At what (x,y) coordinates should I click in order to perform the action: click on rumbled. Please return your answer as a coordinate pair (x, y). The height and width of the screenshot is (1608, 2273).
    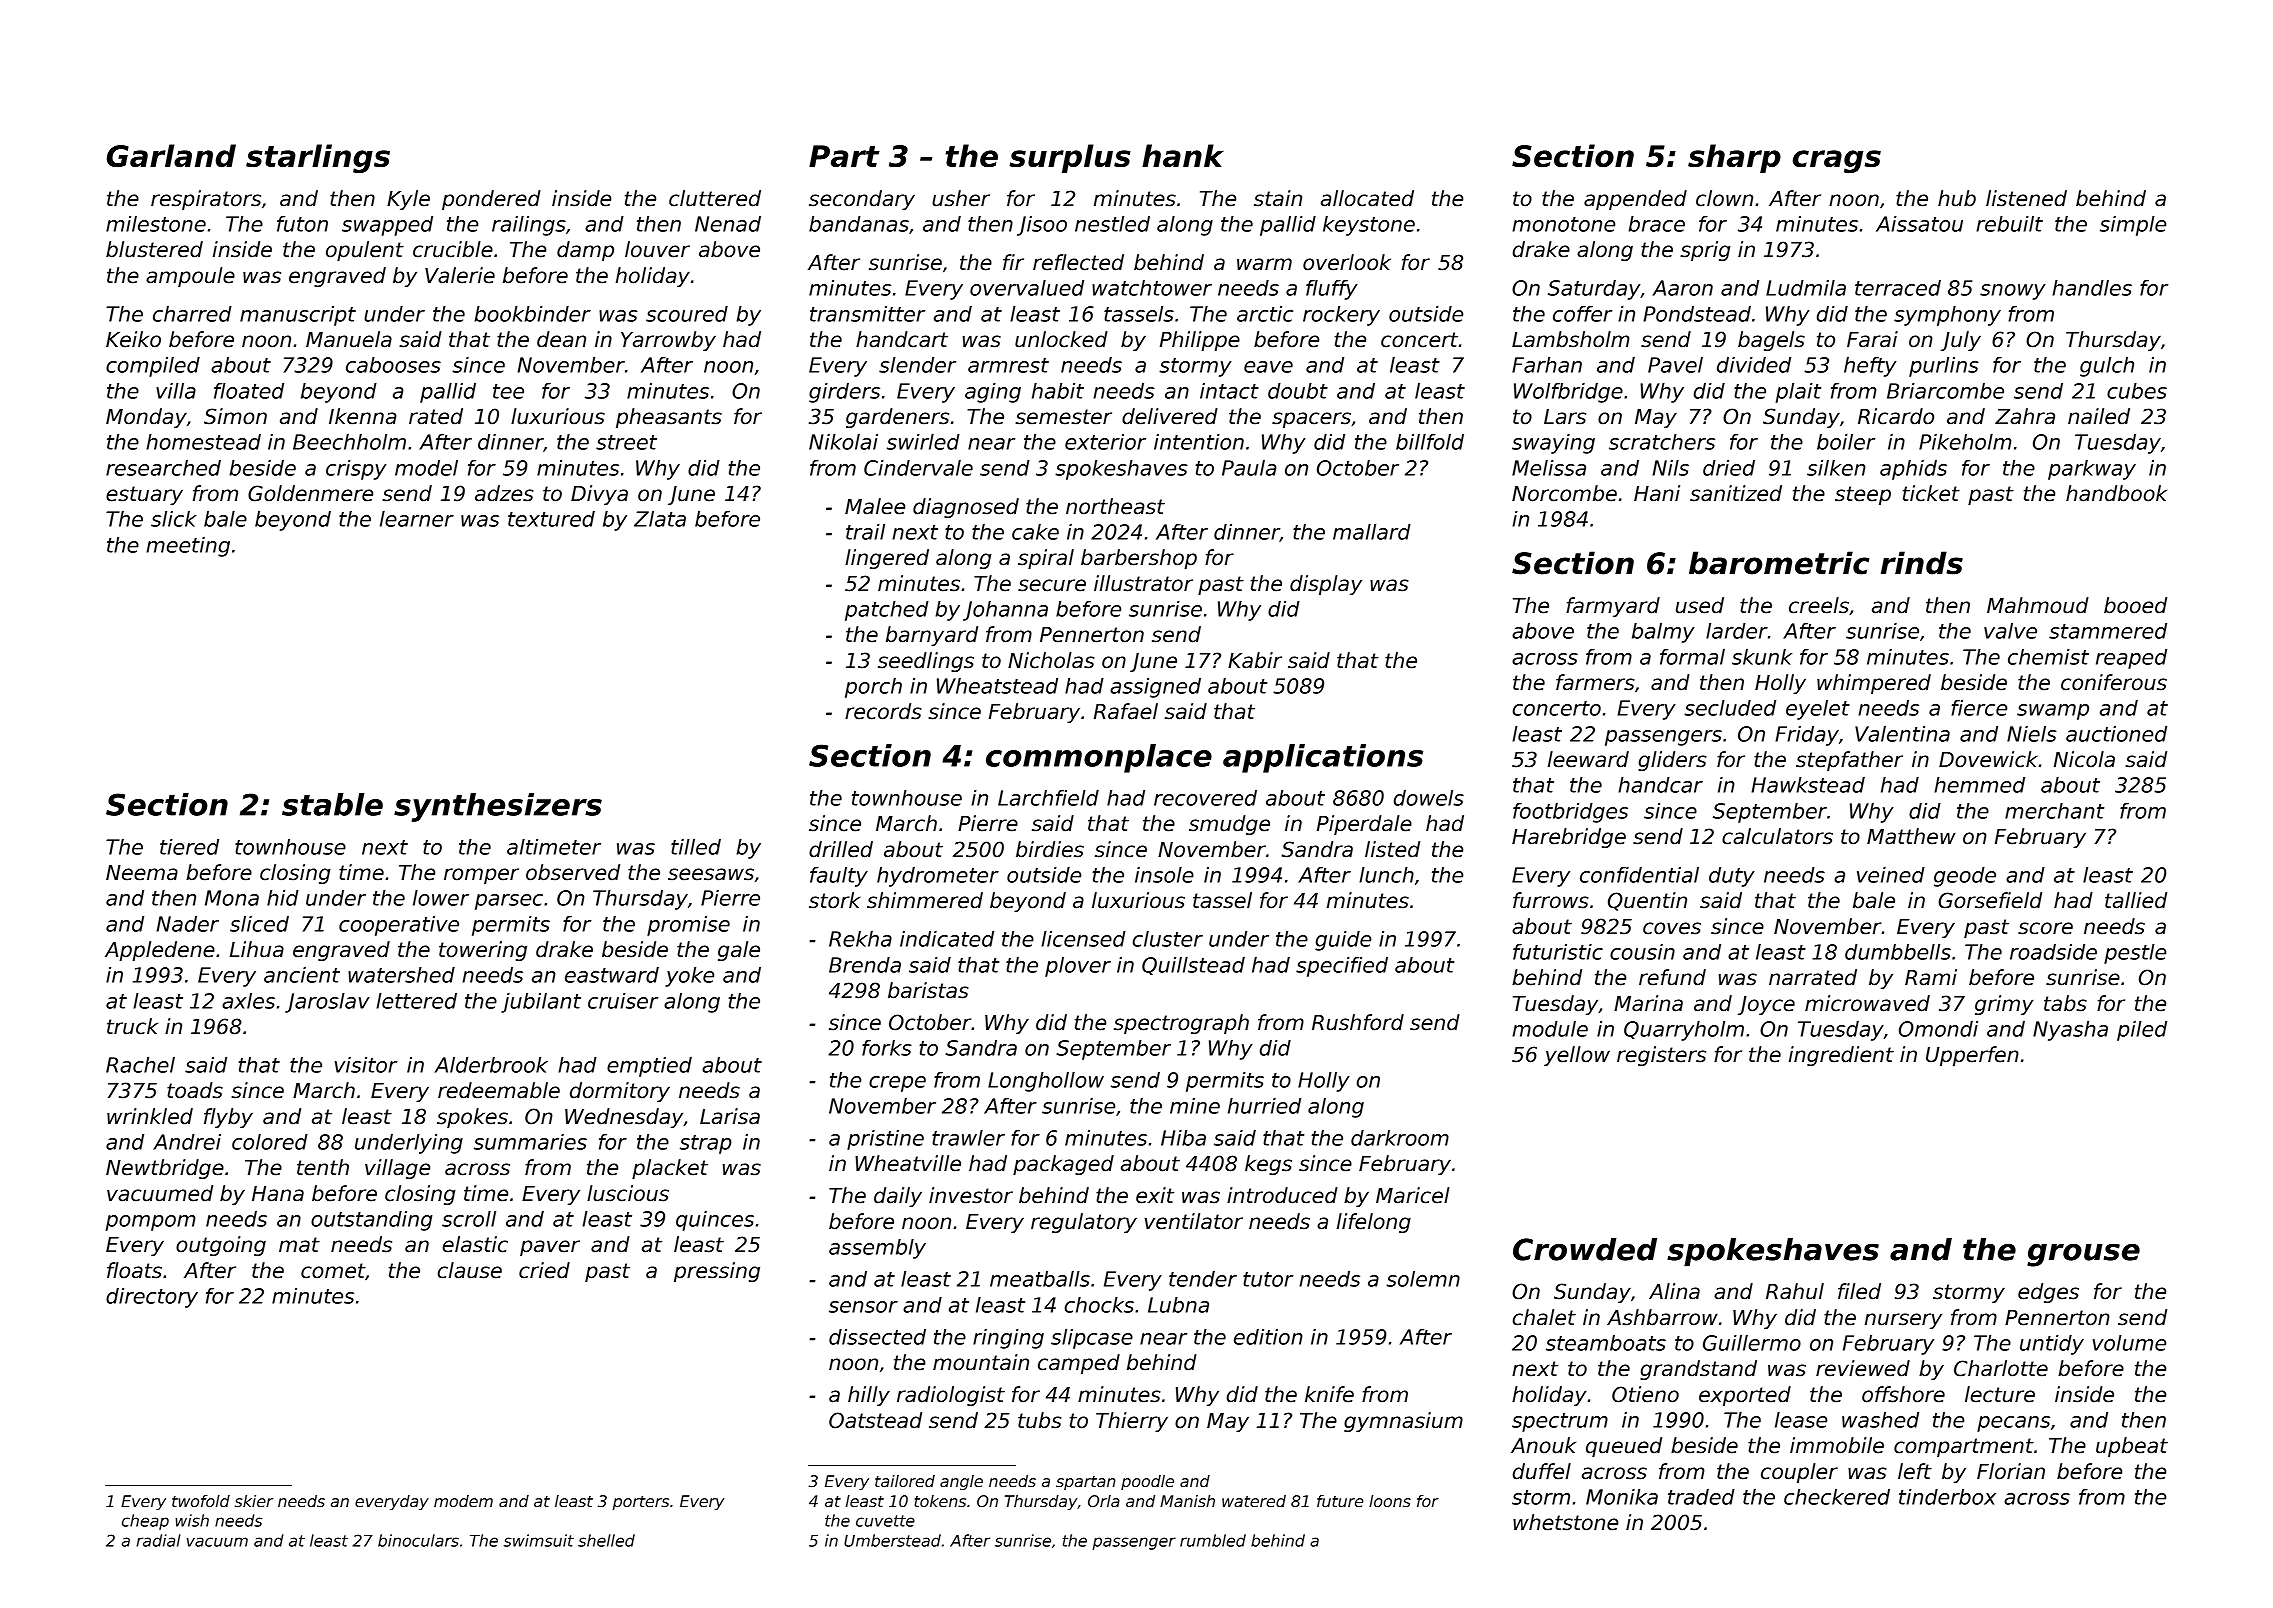
    Looking at the image, I should click on (1213, 1540).
